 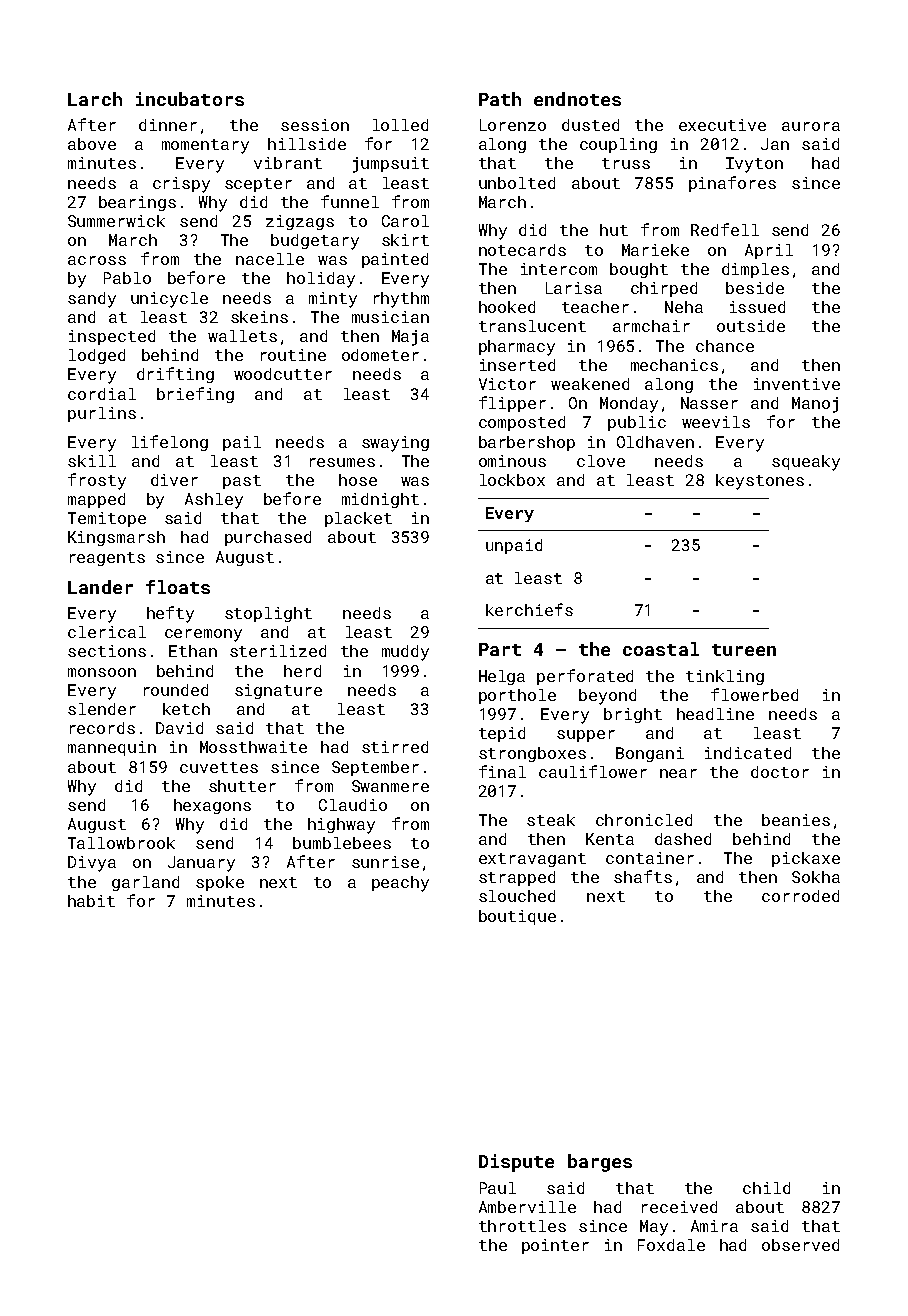 What do you see at coordinates (315, 125) in the screenshot?
I see `session` at bounding box center [315, 125].
